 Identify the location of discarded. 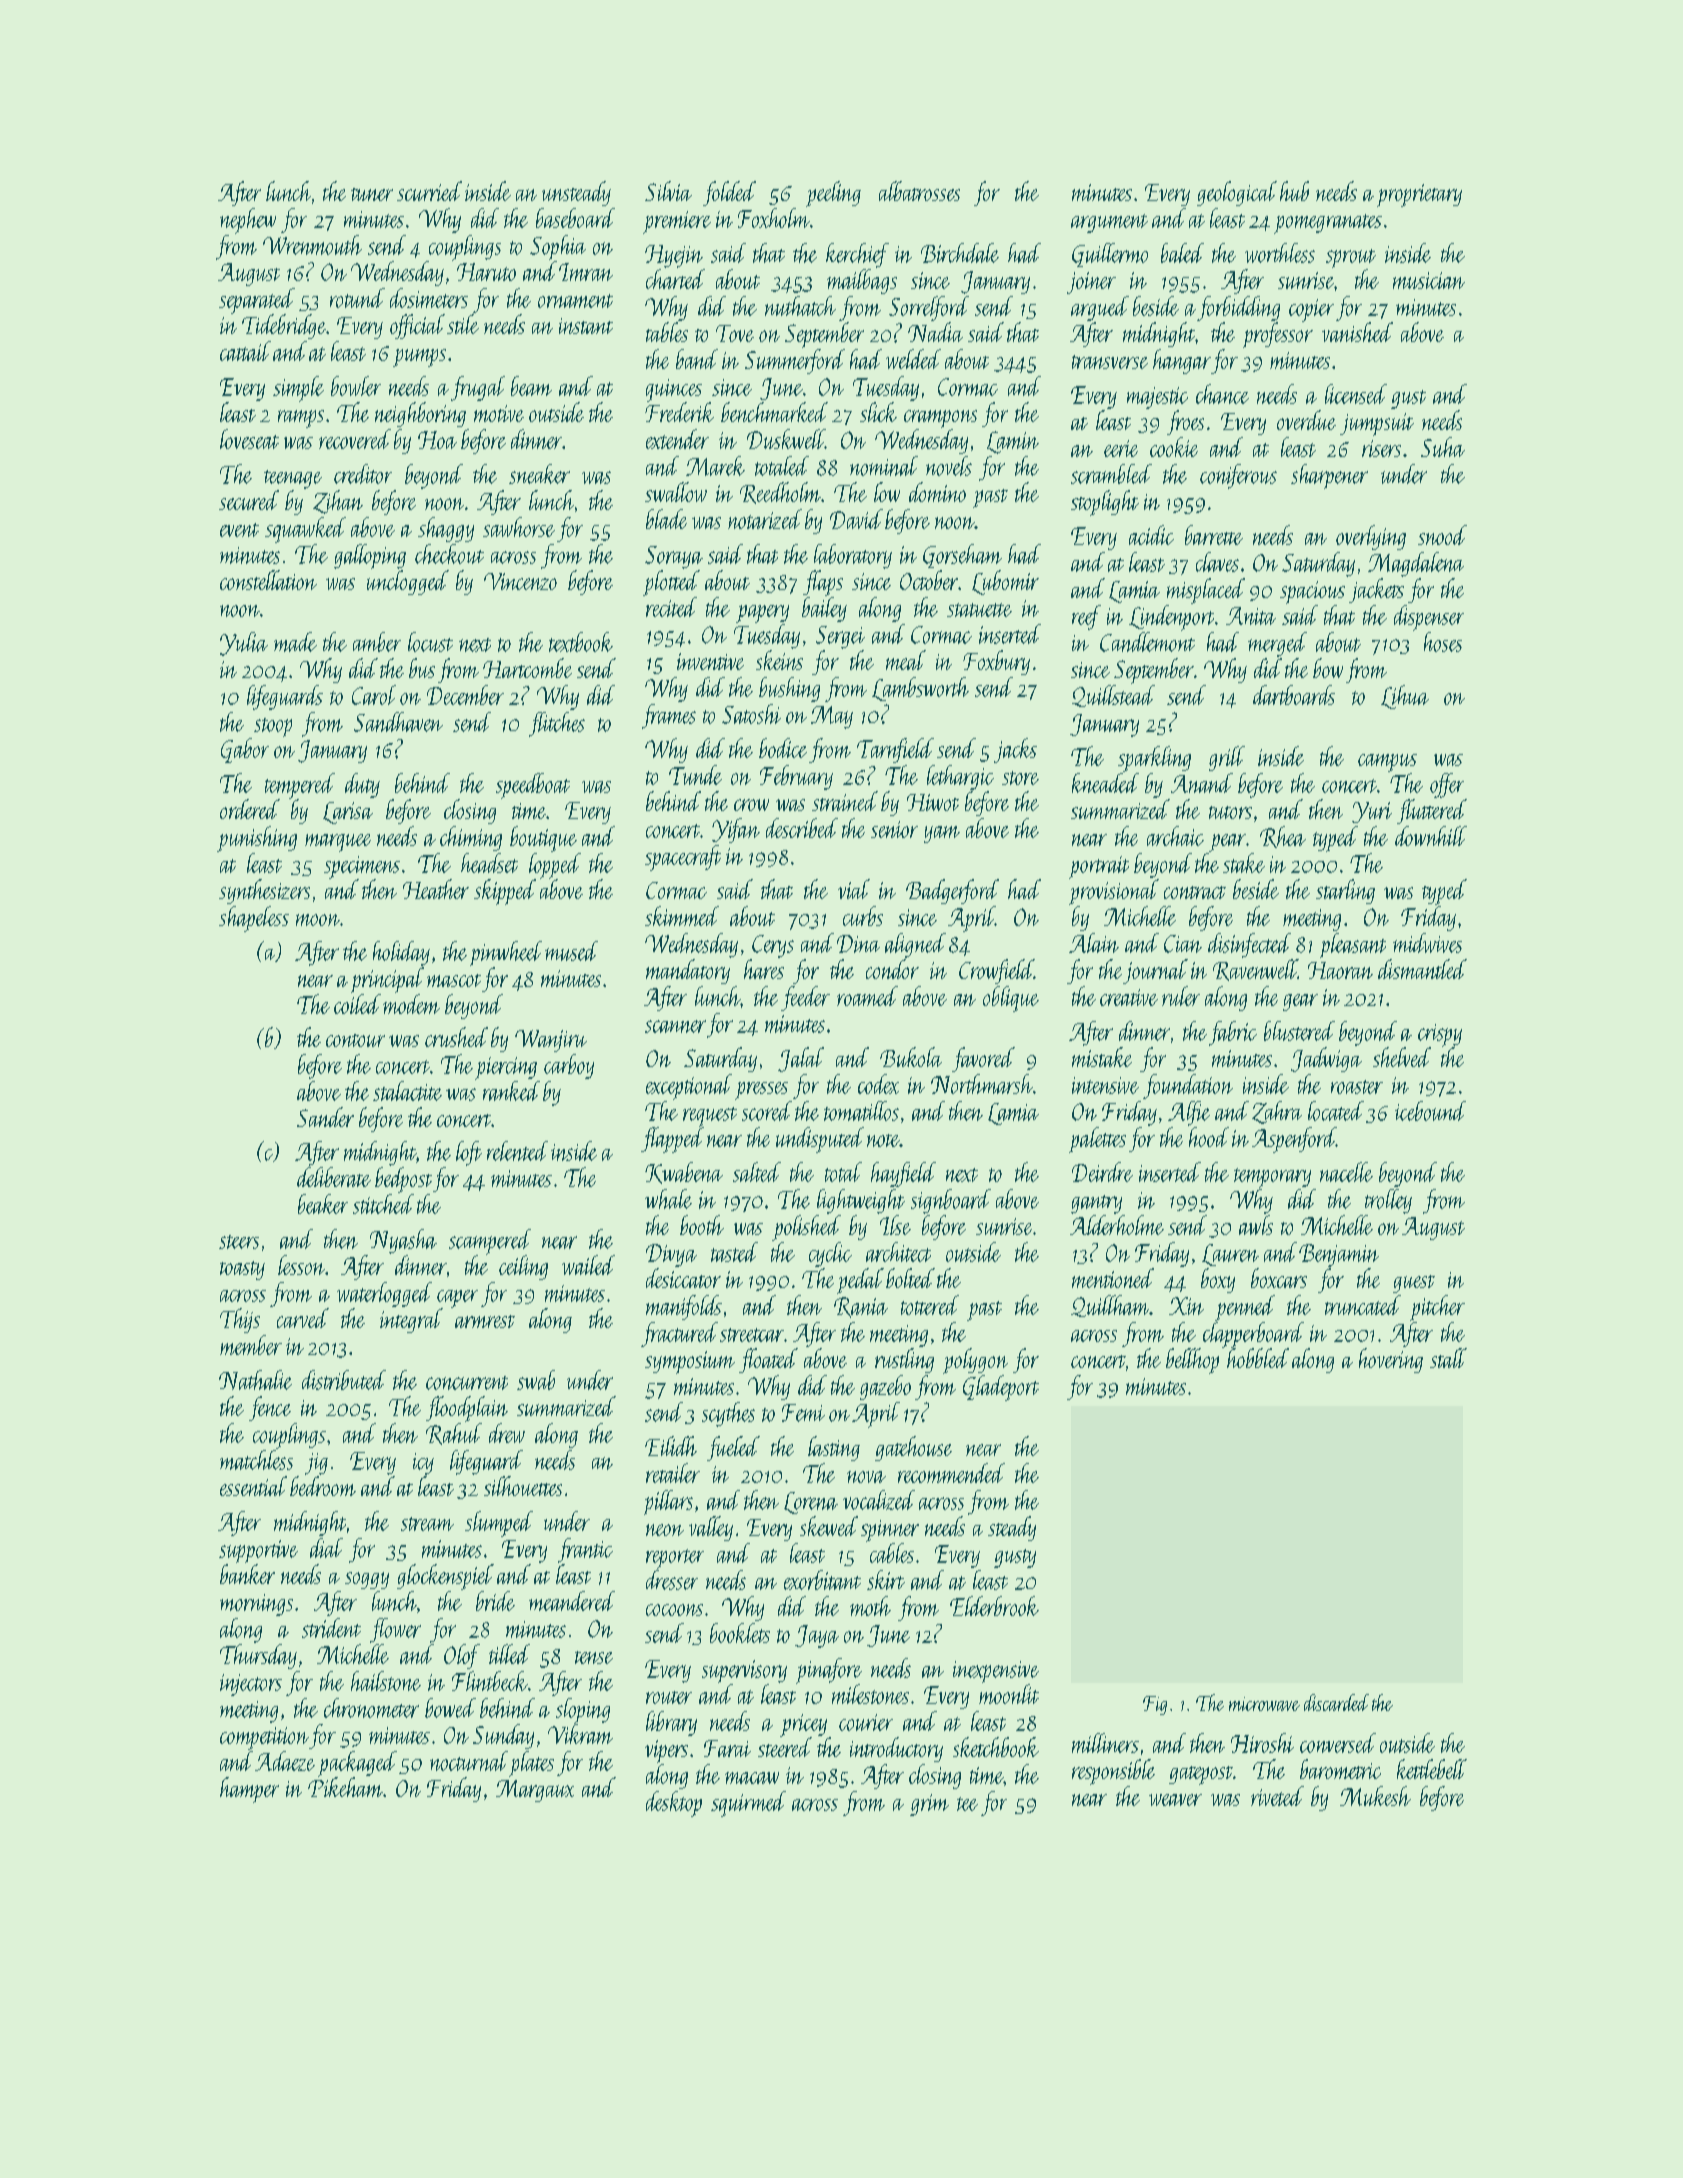
(1336, 1702).
